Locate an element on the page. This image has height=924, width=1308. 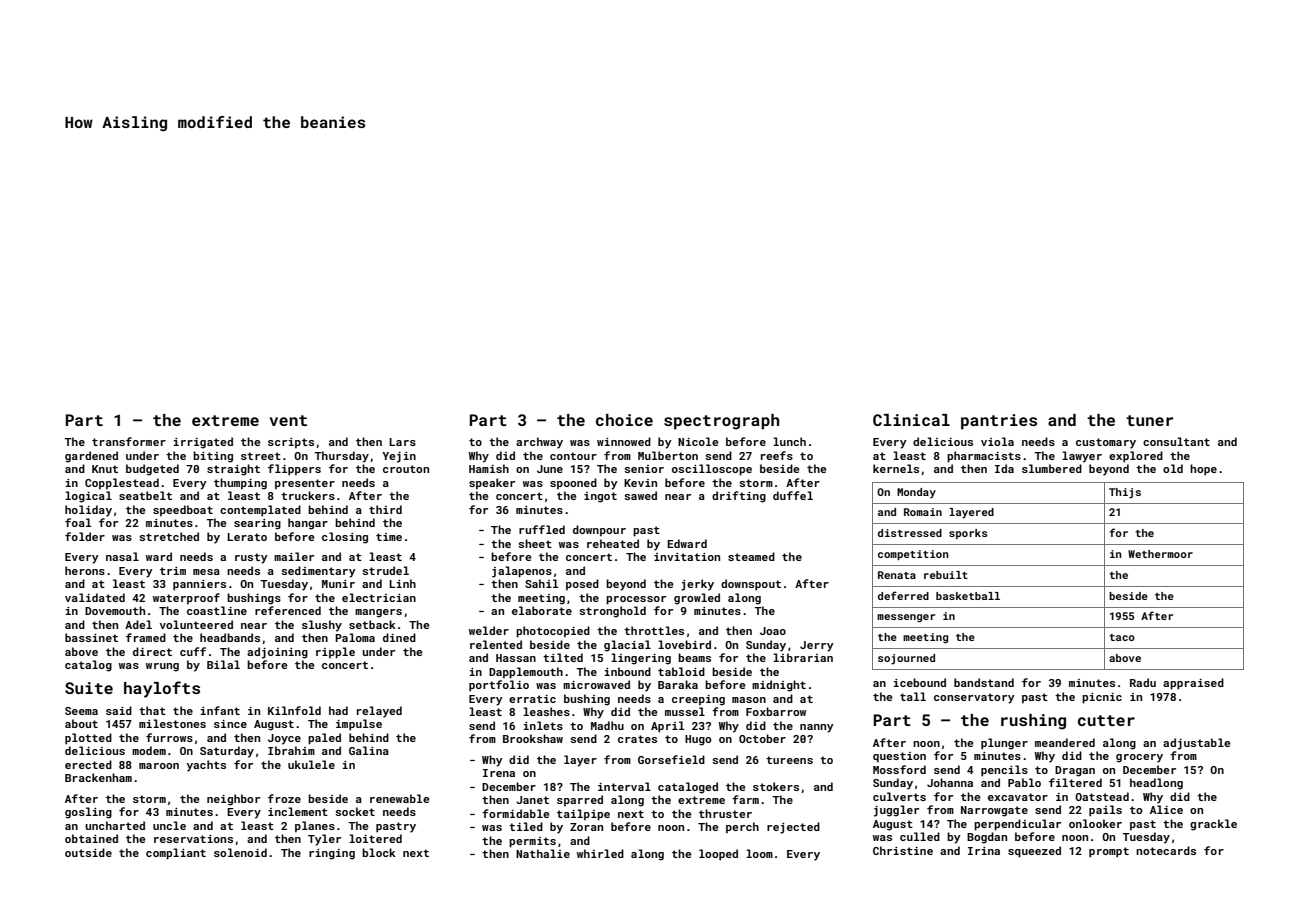
strudel is located at coordinates (385, 570).
